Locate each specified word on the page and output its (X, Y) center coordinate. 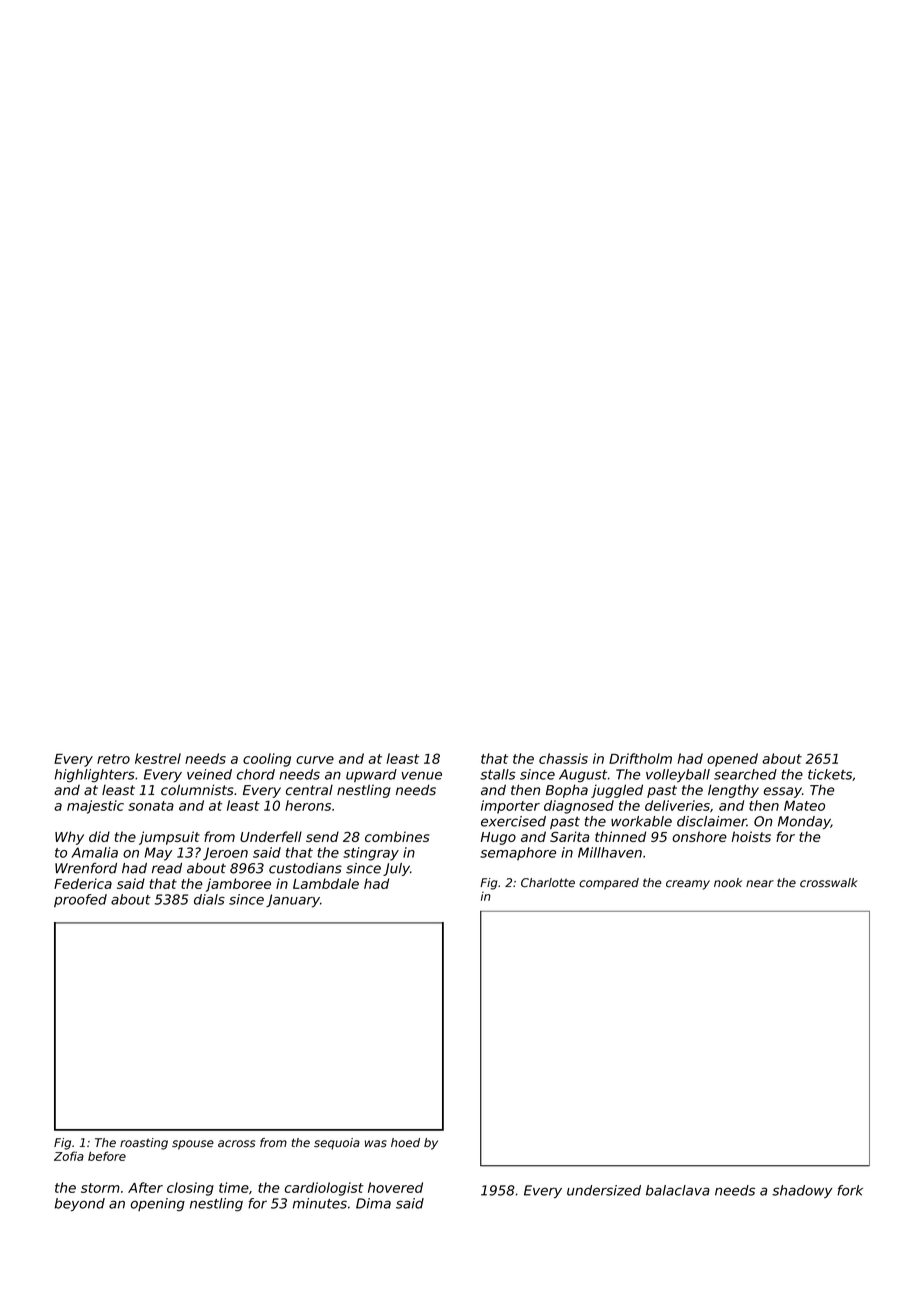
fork (850, 1190)
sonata (151, 806)
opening (157, 1204)
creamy (688, 885)
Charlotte (548, 883)
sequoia (337, 1144)
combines (397, 836)
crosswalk (829, 883)
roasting (144, 1144)
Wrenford (86, 868)
